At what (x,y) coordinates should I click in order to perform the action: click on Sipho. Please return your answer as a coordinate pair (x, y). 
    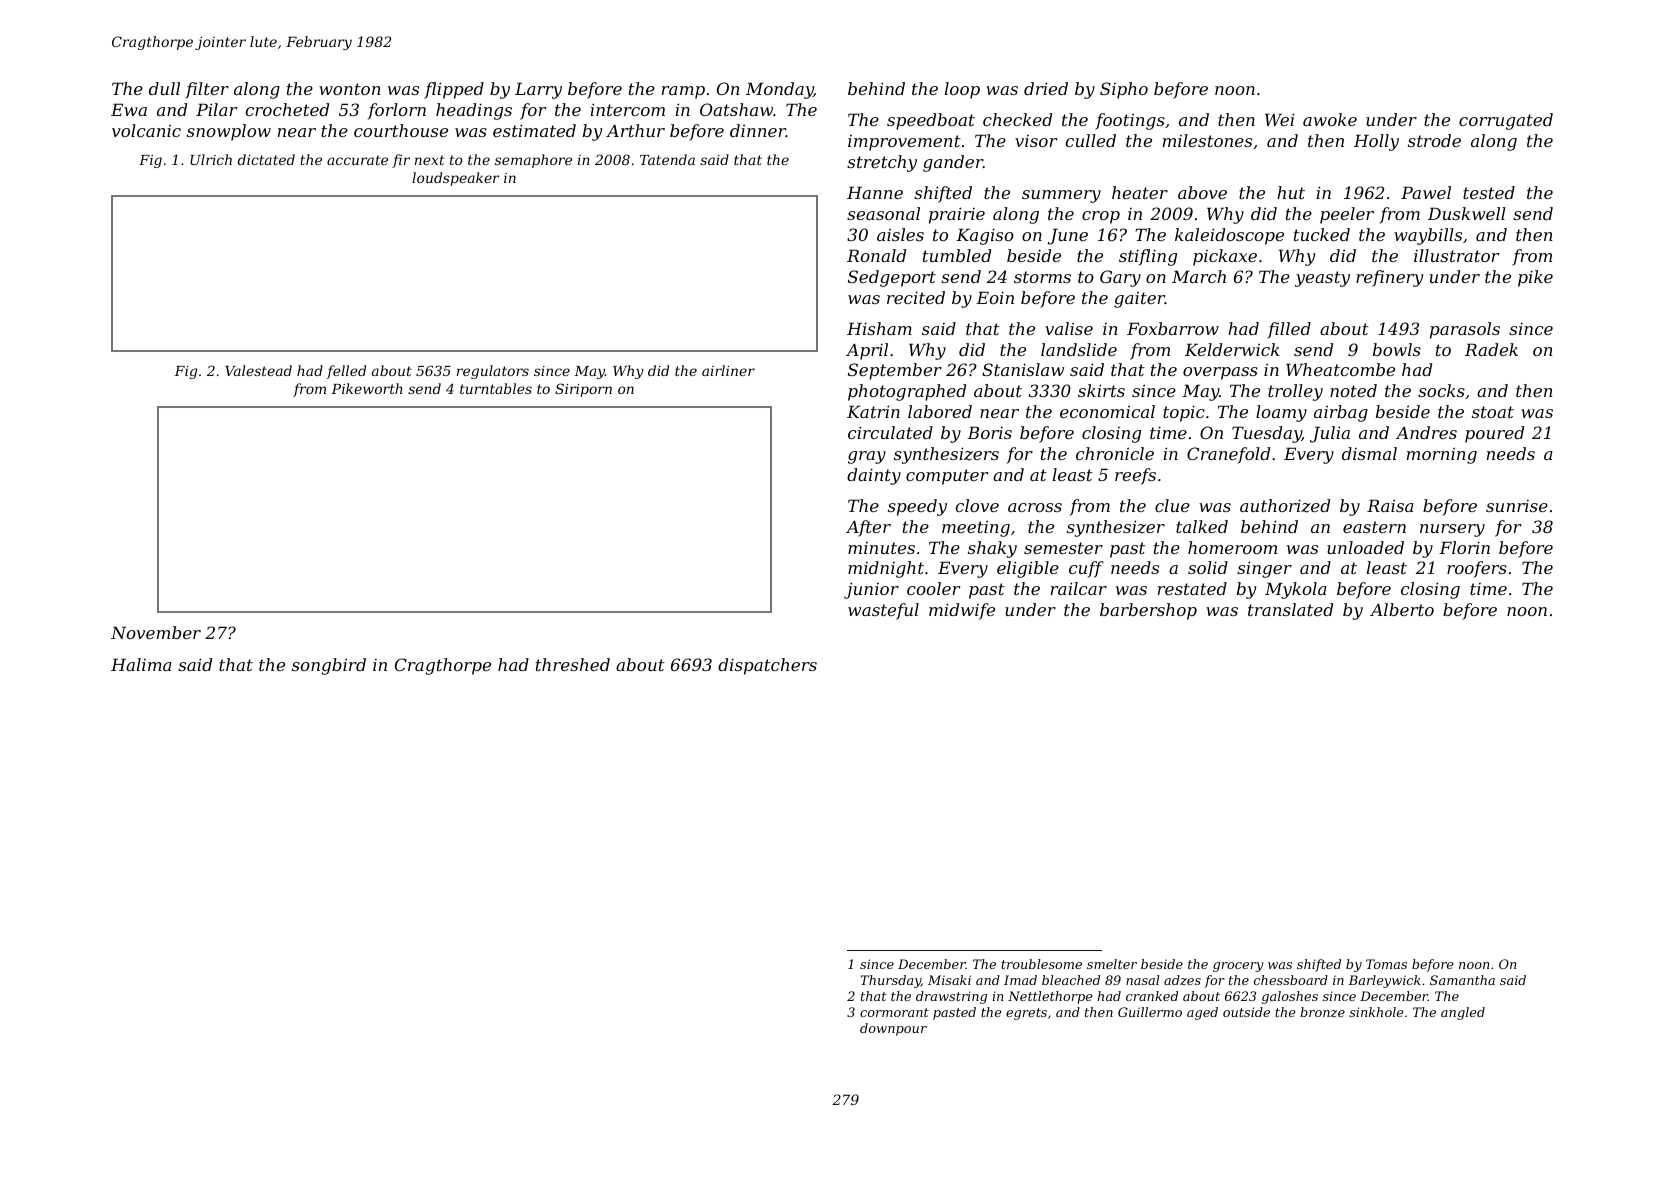
    Looking at the image, I should click on (1124, 90).
